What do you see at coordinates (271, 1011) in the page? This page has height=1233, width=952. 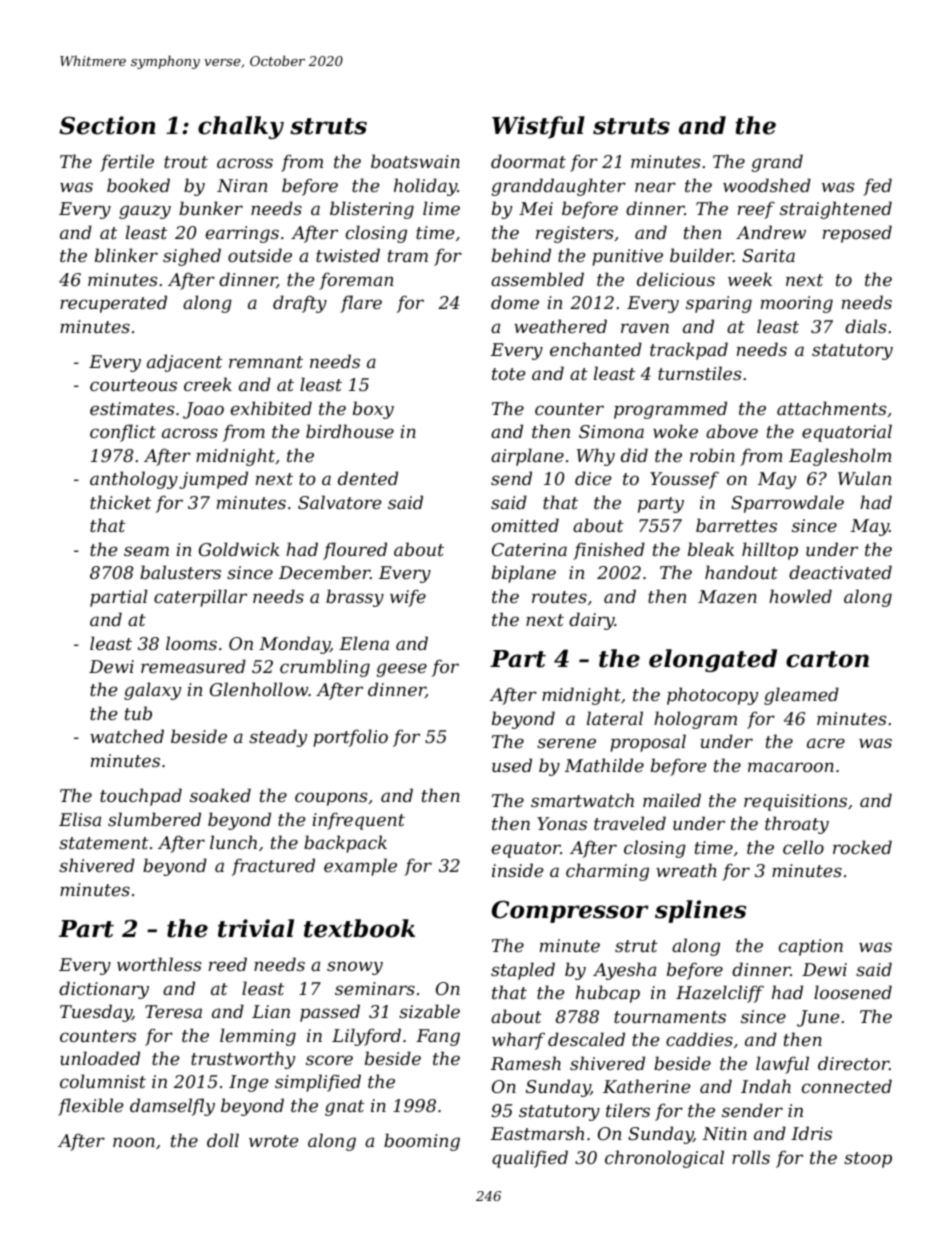 I see `Lian` at bounding box center [271, 1011].
